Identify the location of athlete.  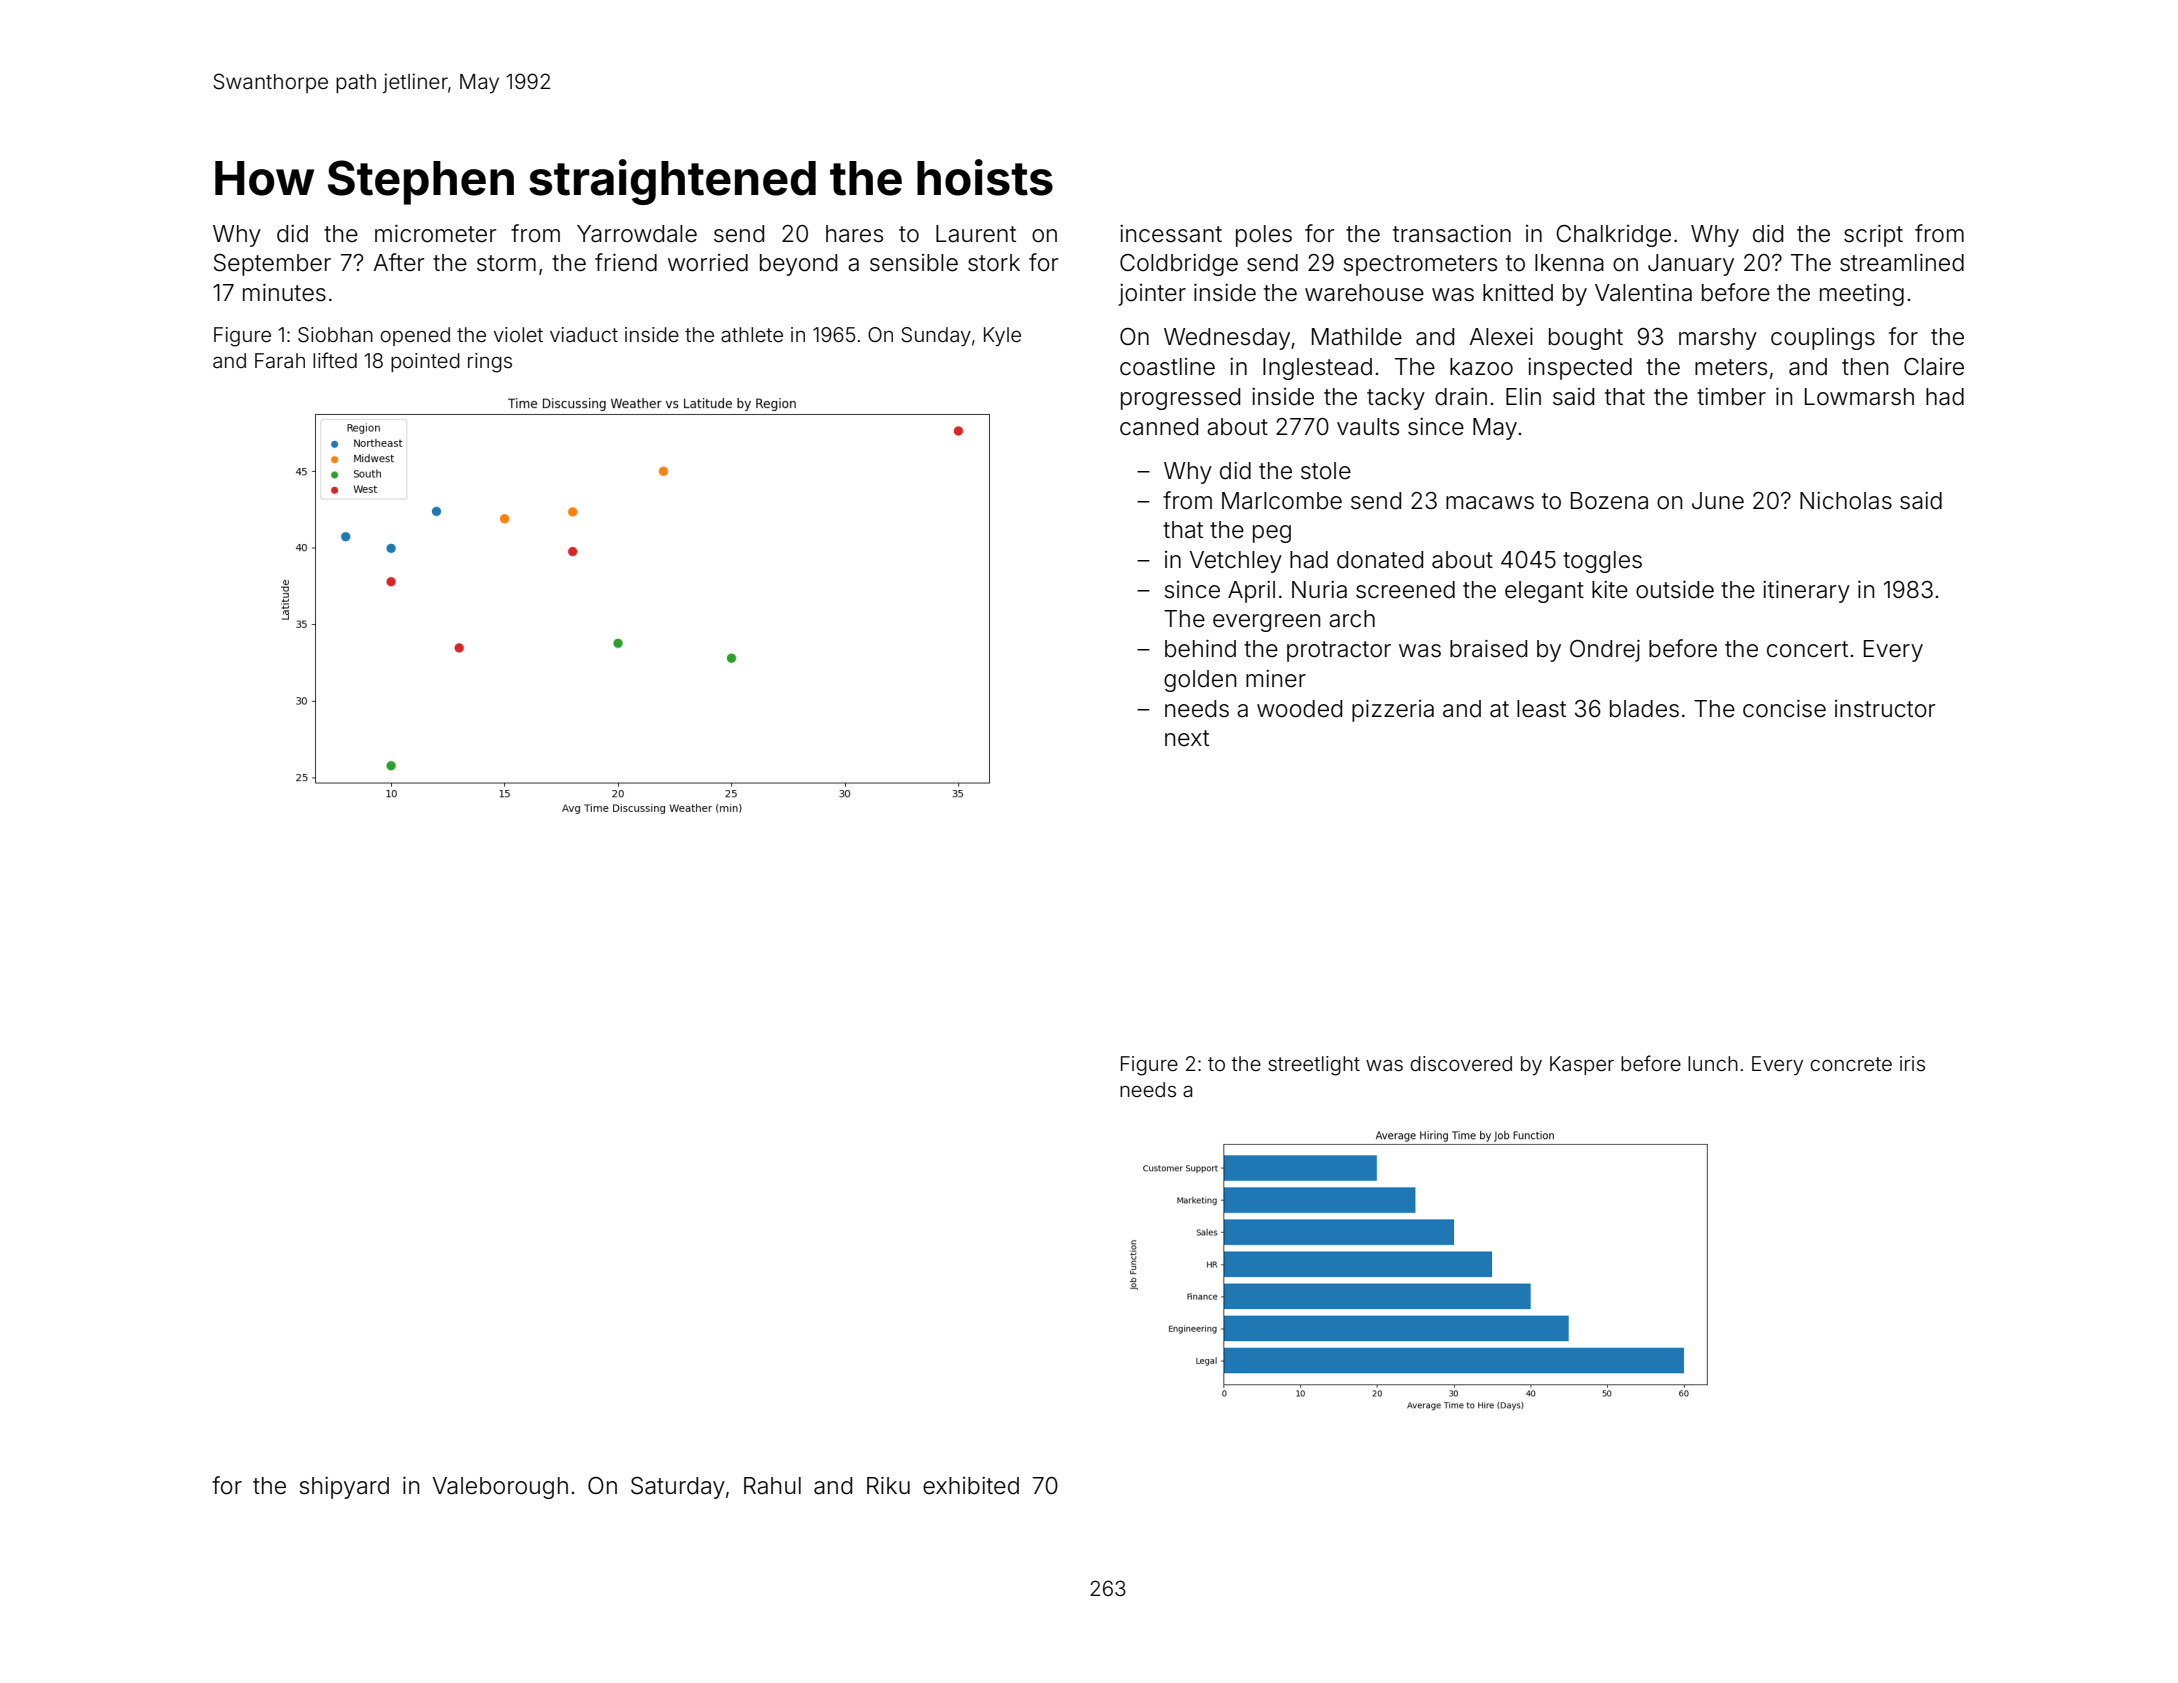
(752, 334).
